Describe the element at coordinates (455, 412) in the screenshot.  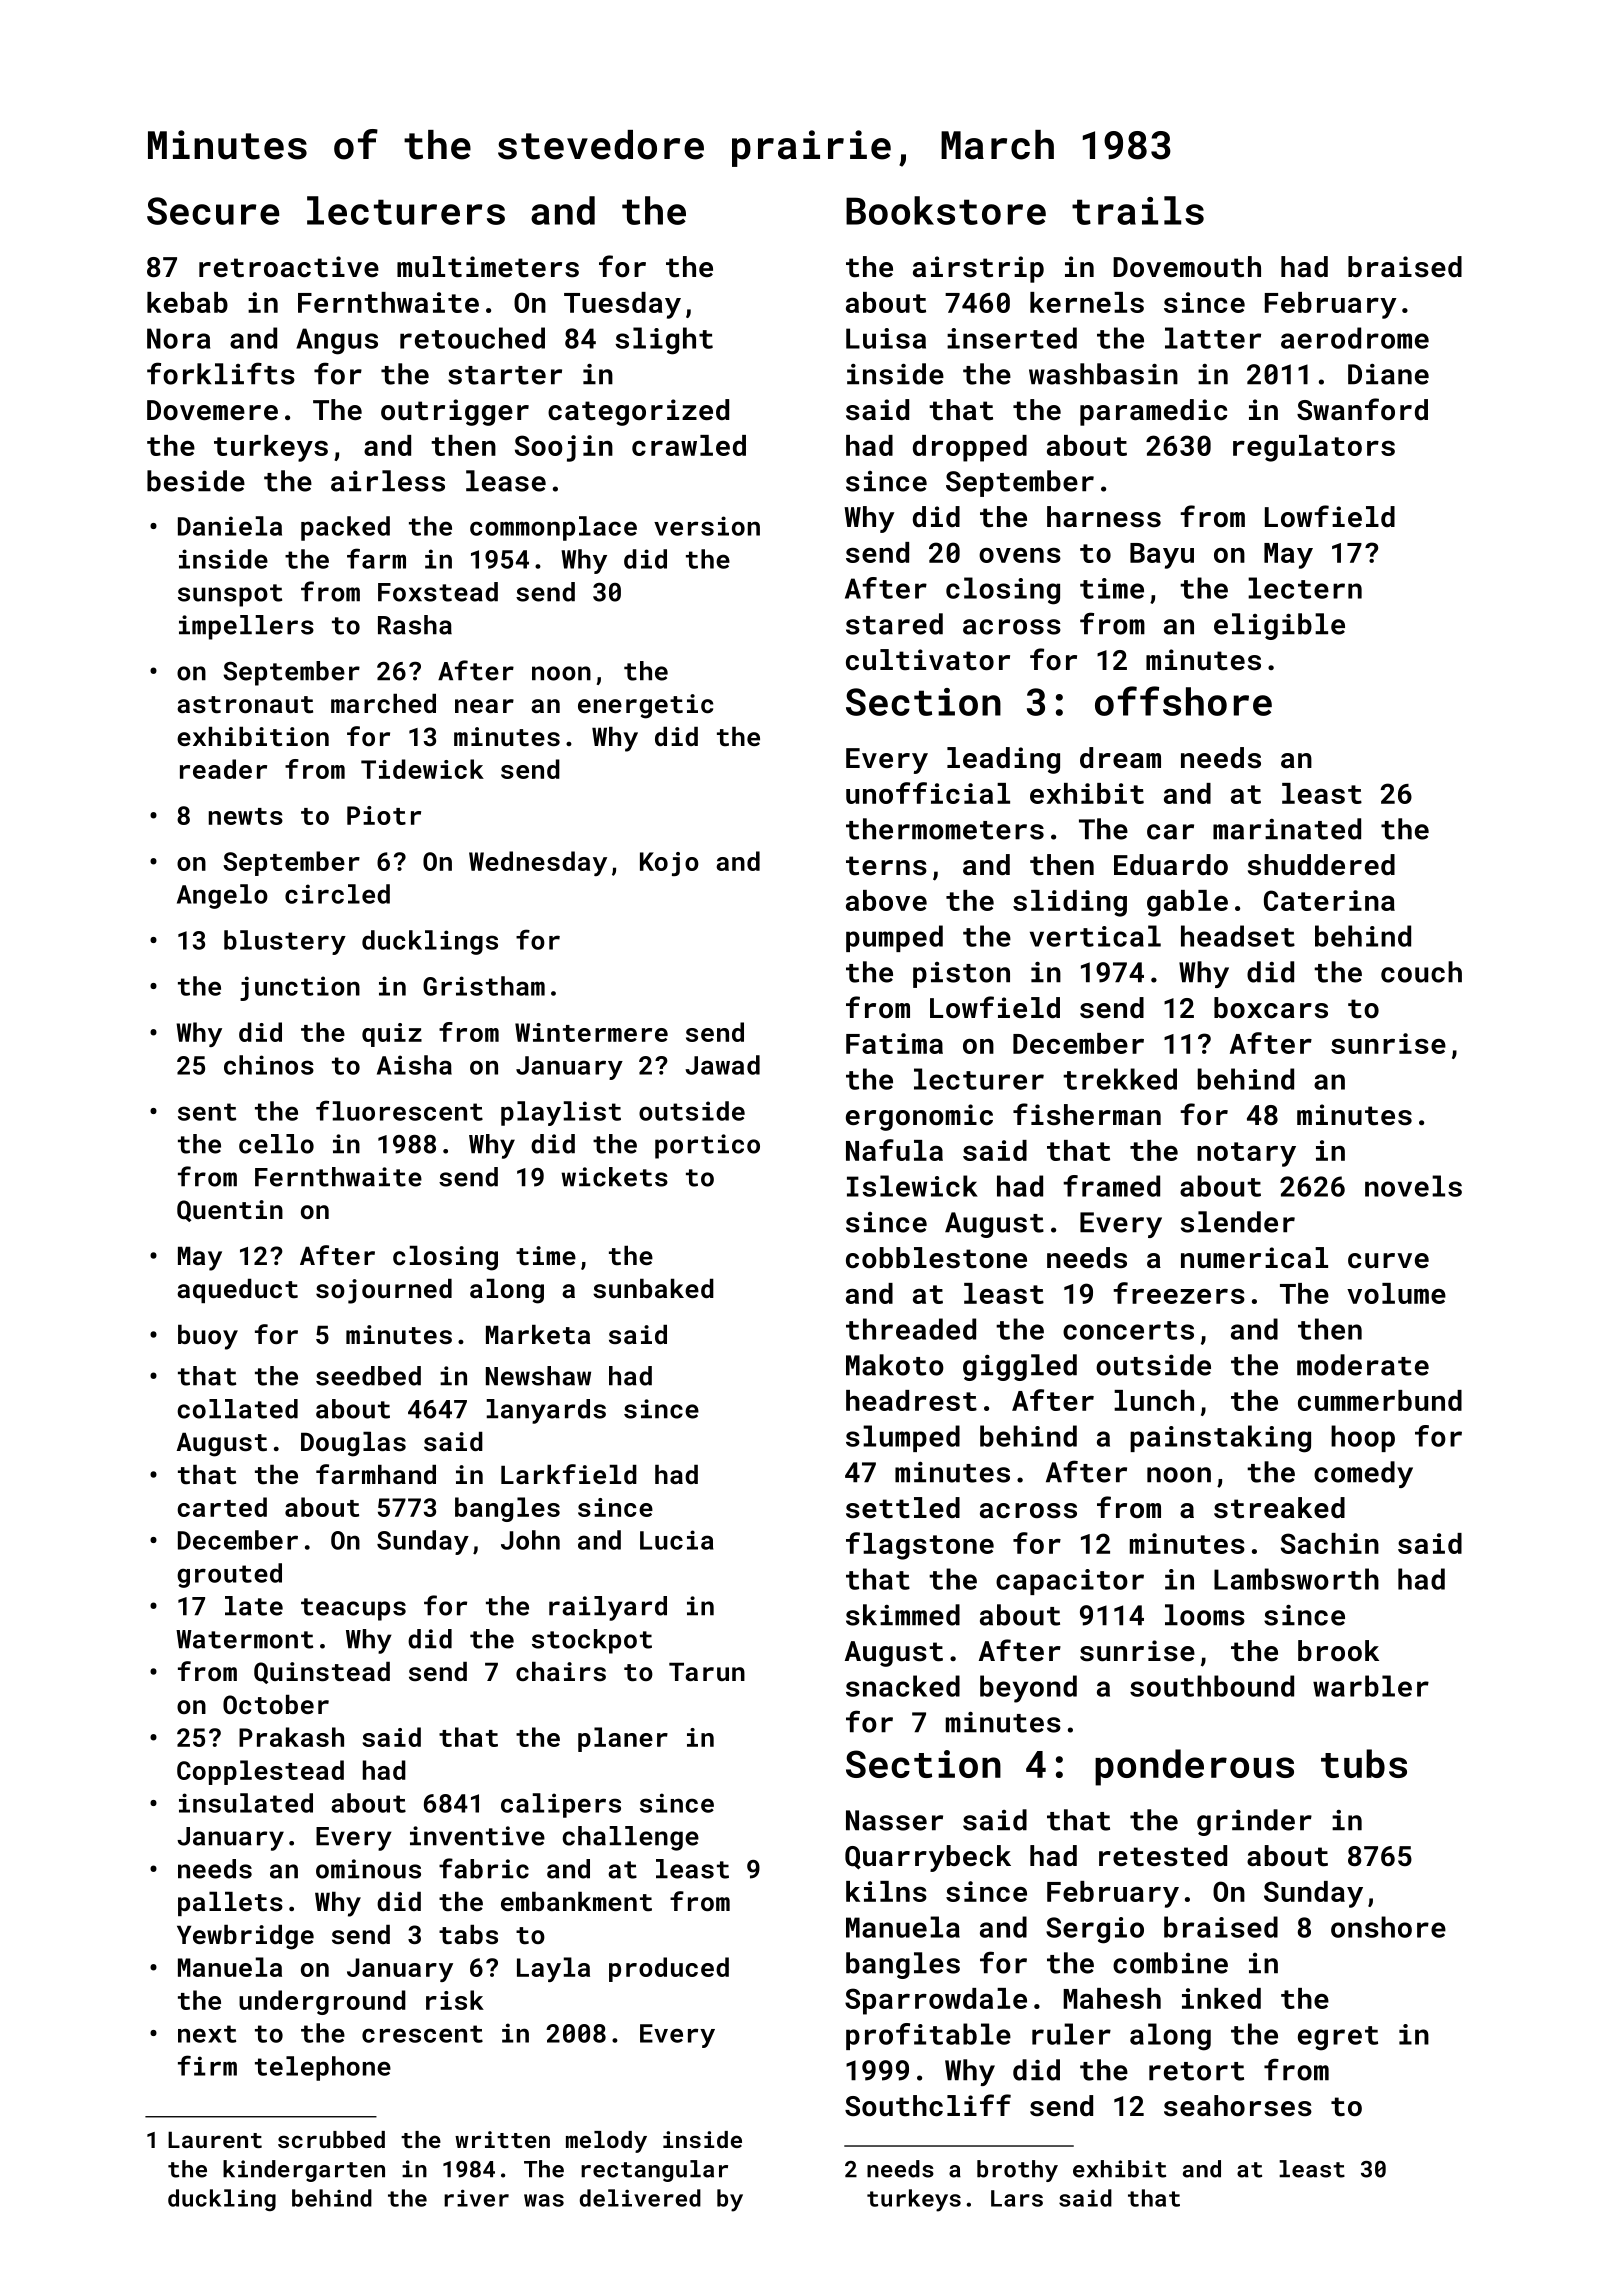
I see `outrigger` at that location.
